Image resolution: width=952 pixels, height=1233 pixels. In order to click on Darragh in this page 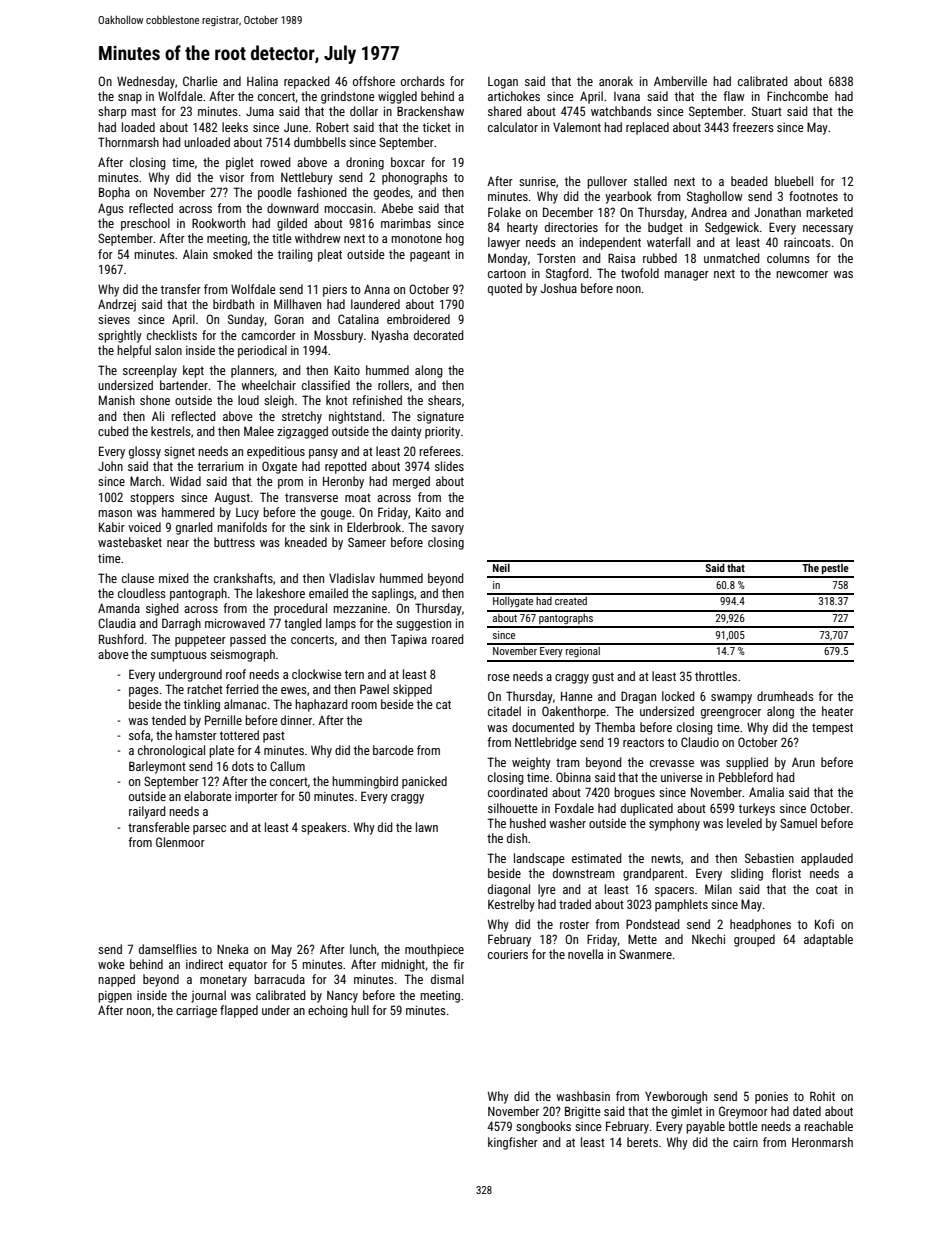, I will do `click(181, 624)`.
